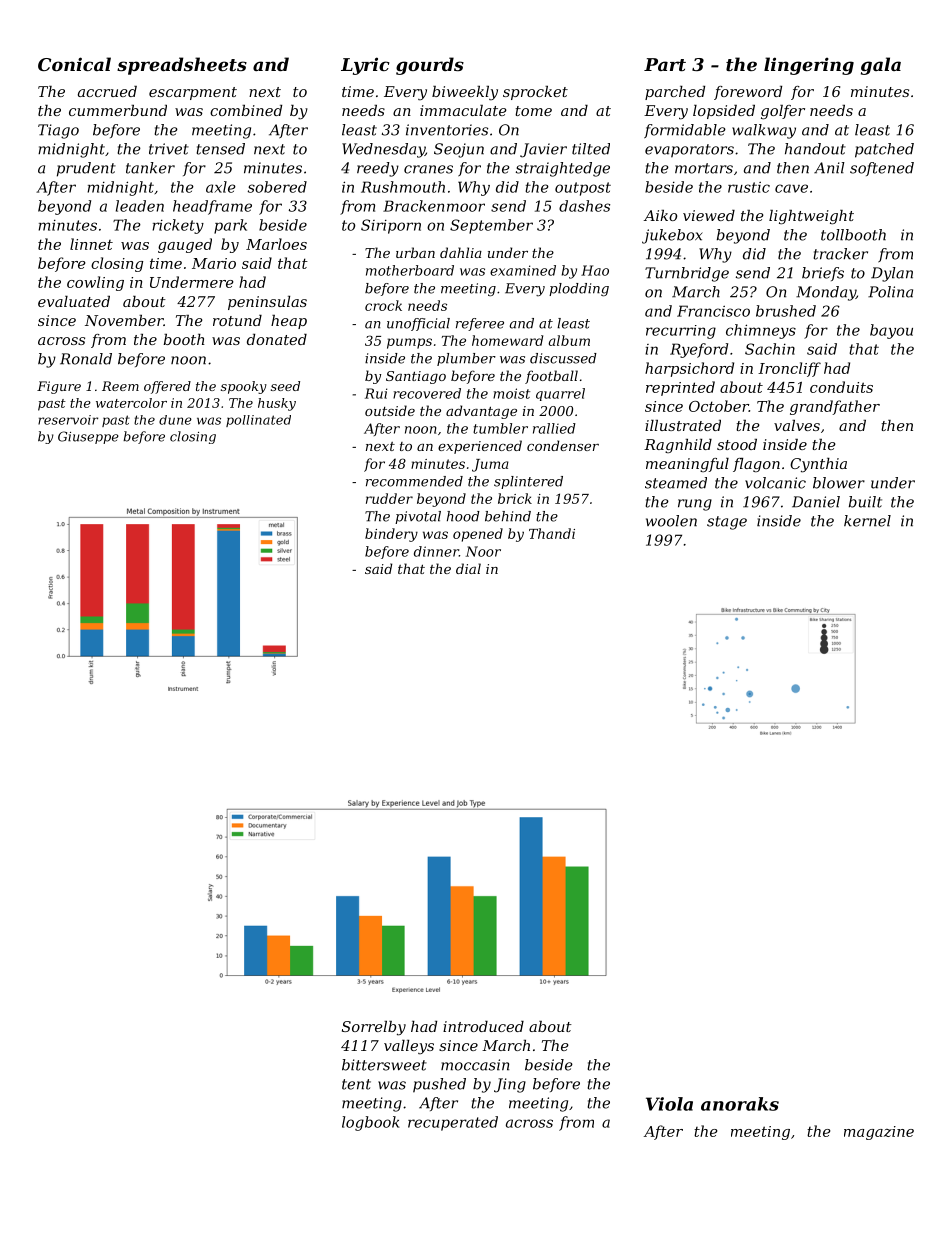  Describe the element at coordinates (737, 444) in the screenshot. I see `stood` at that location.
